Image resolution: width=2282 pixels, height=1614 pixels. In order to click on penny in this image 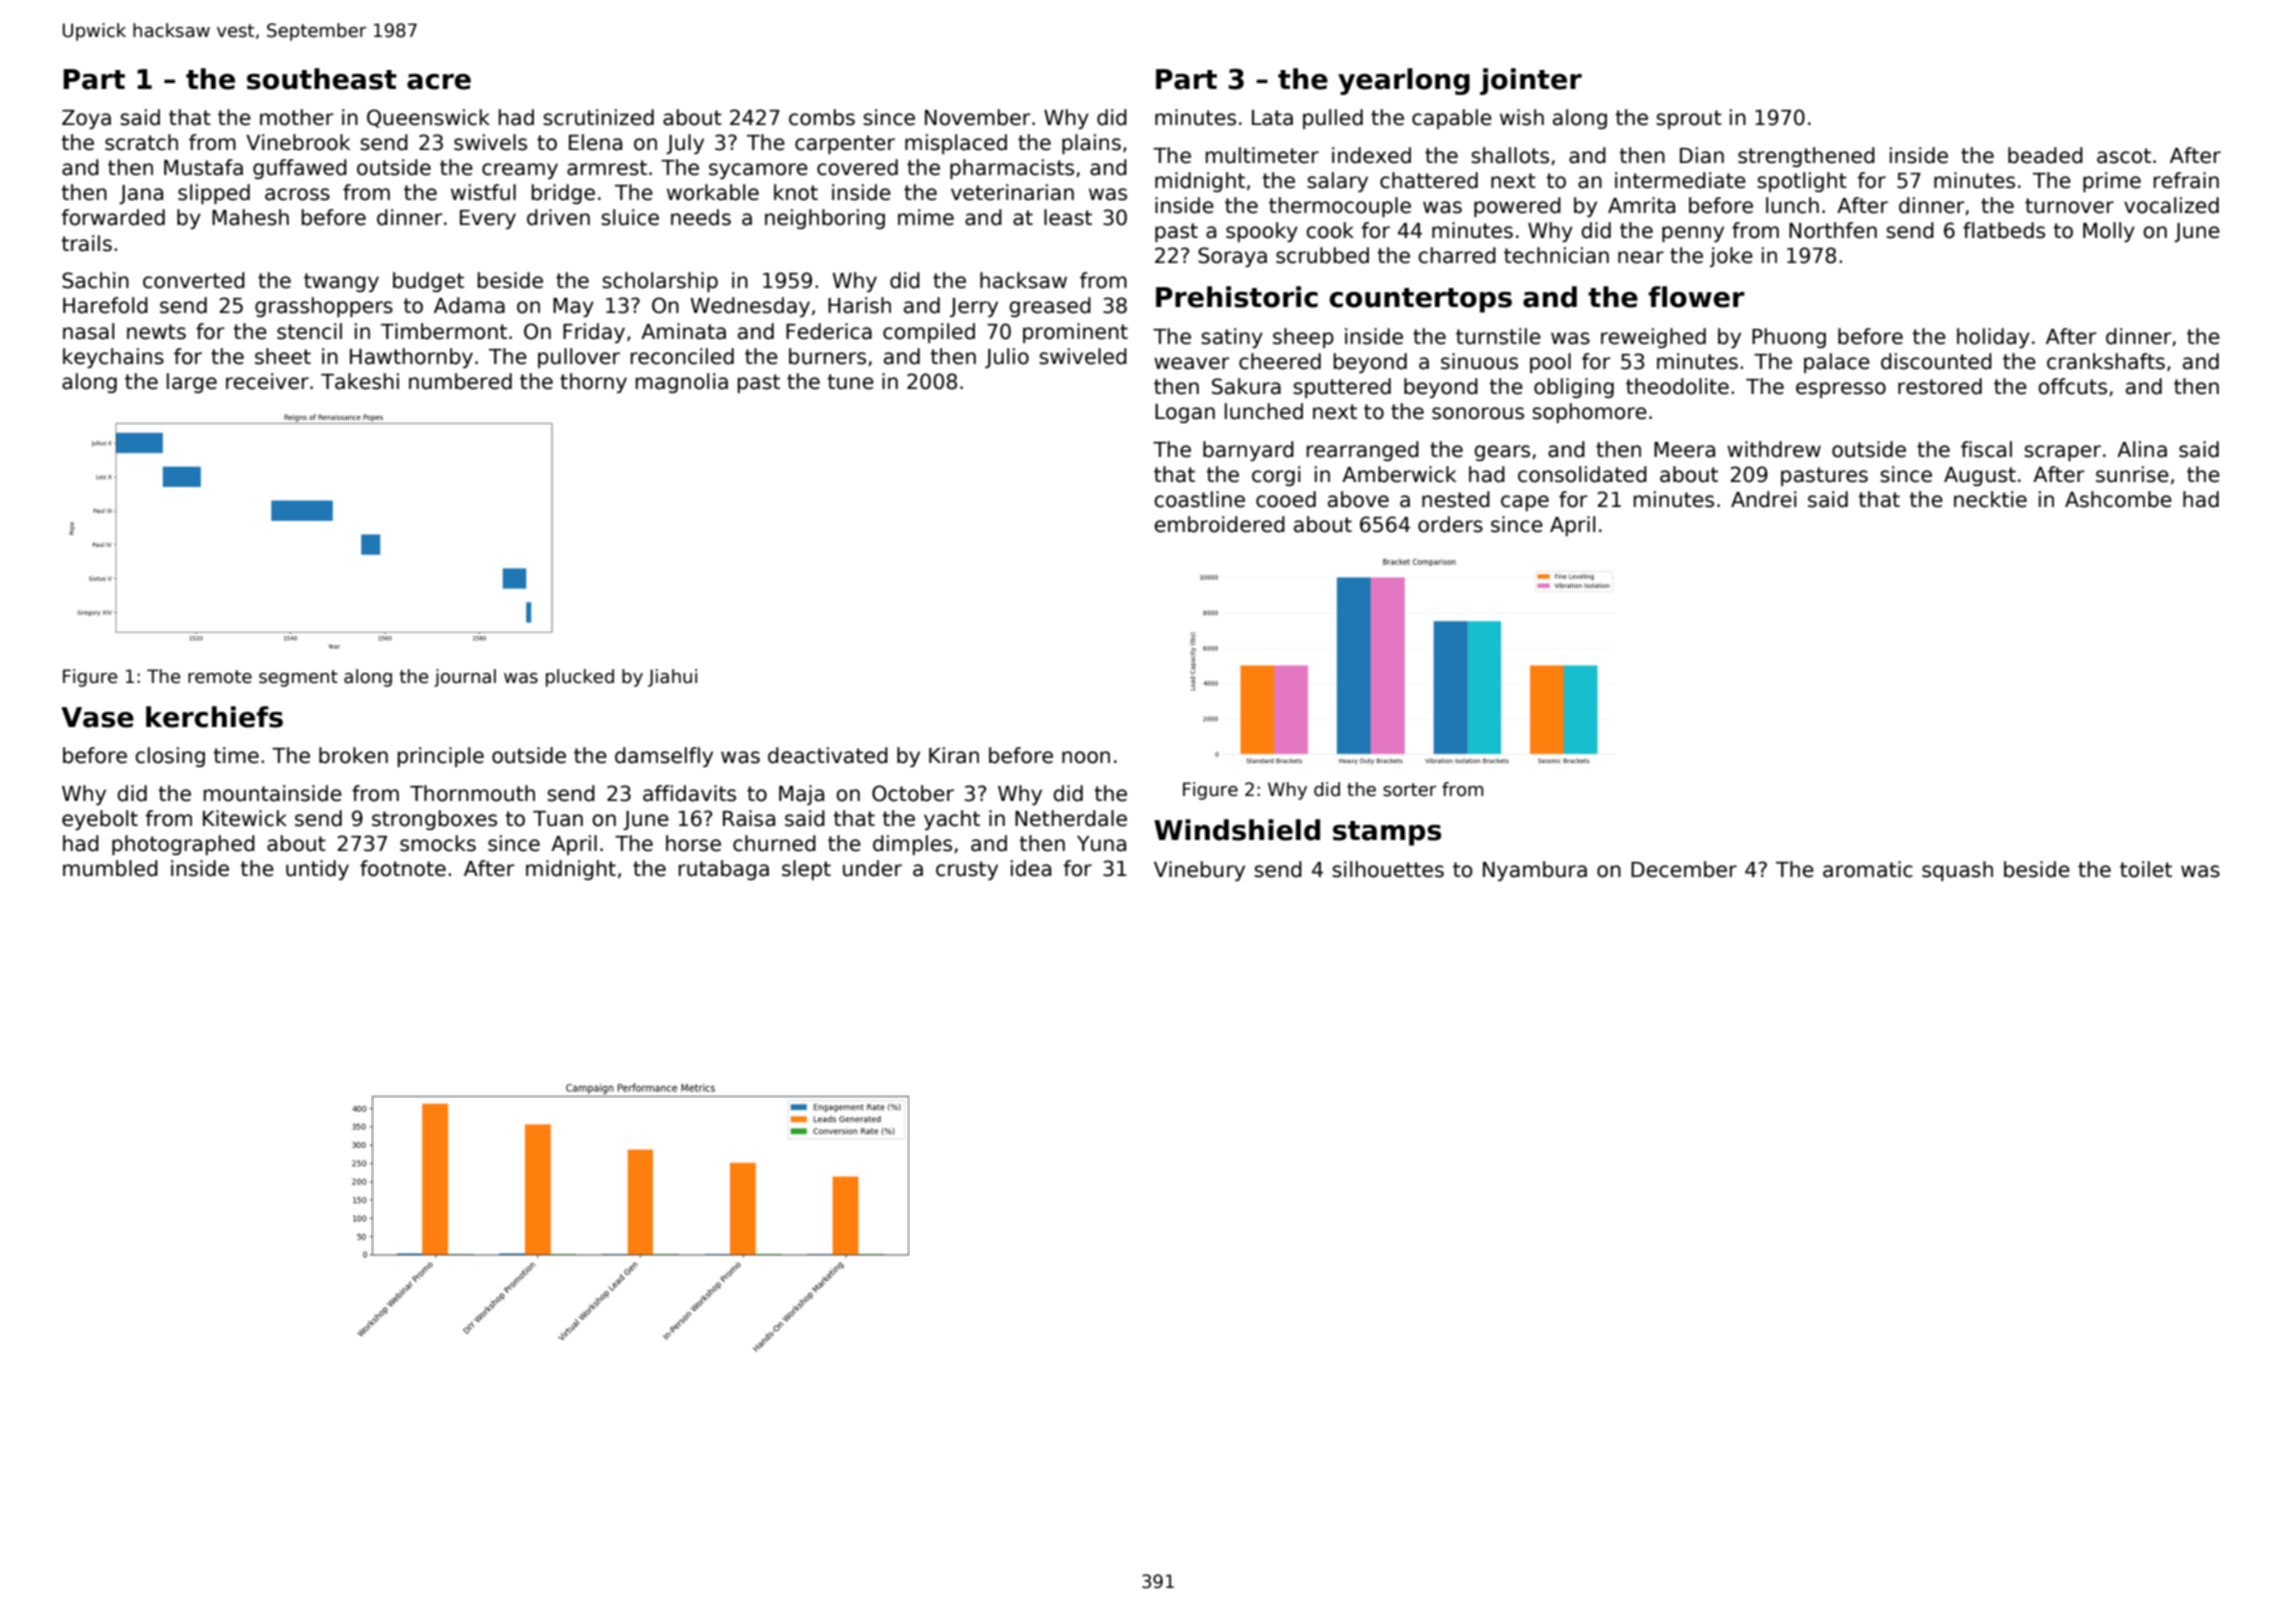, I will do `click(1693, 234)`.
